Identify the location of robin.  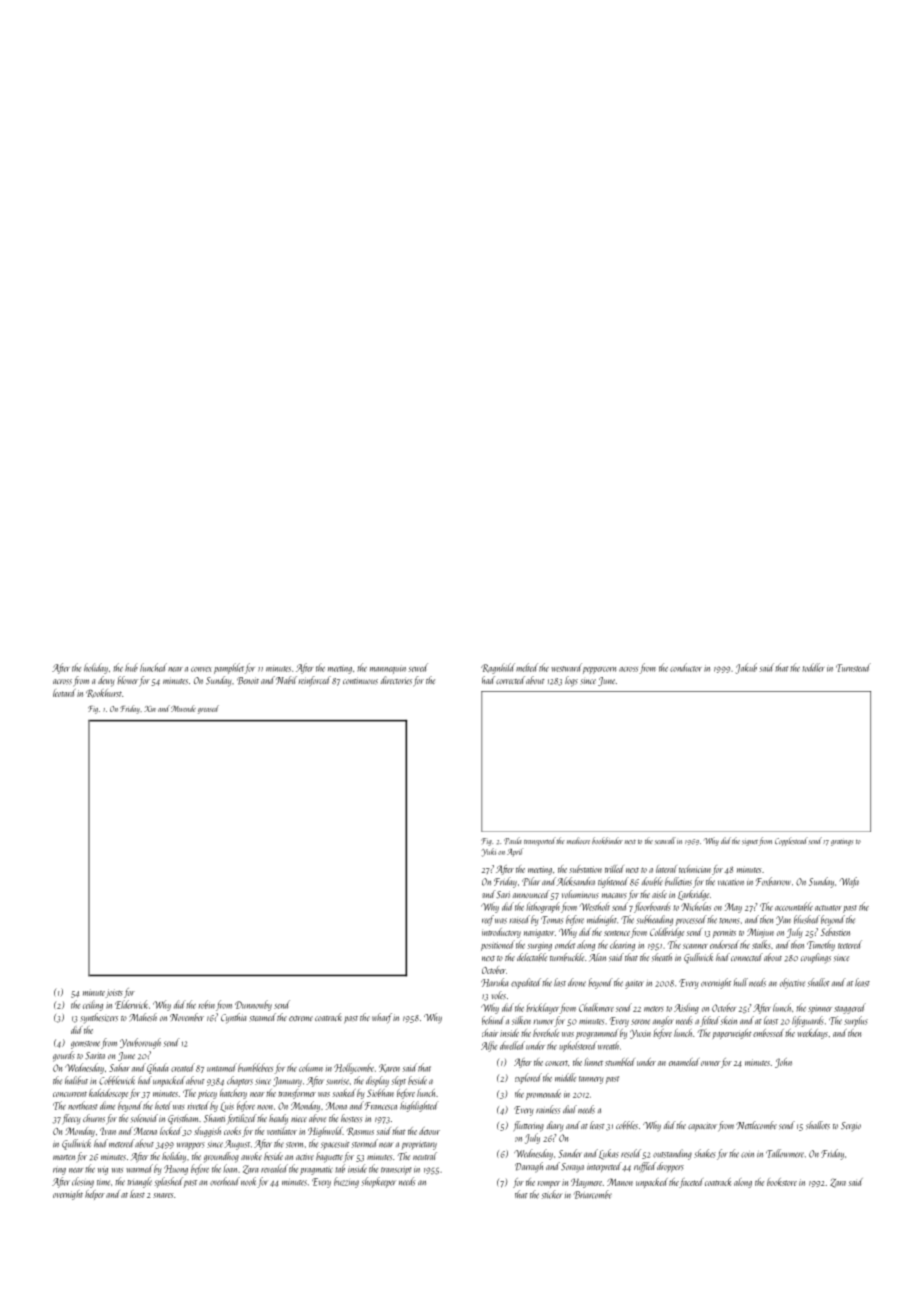
(207, 1004).
